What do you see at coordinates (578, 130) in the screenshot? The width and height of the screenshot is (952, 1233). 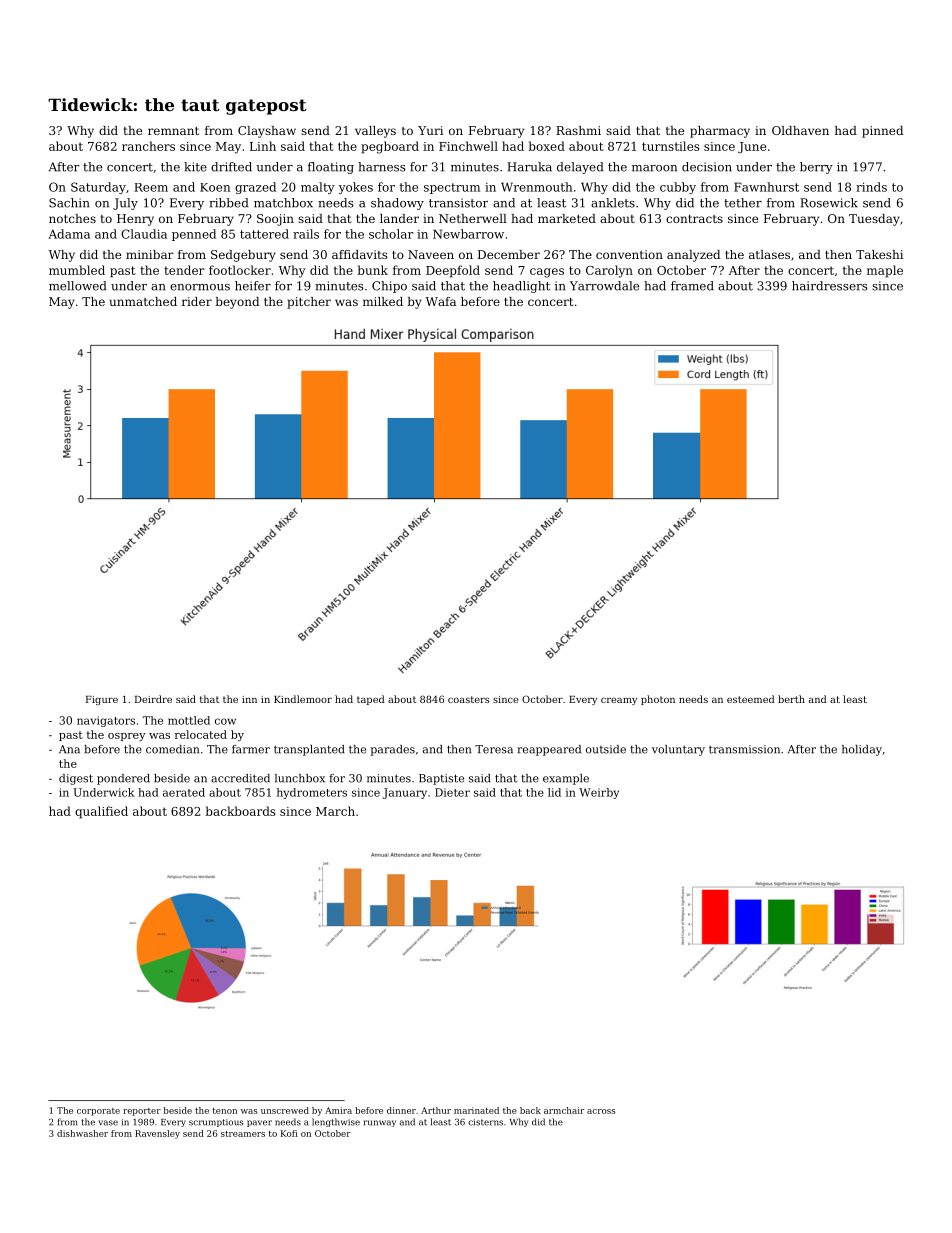 I see `Rashmi` at bounding box center [578, 130].
